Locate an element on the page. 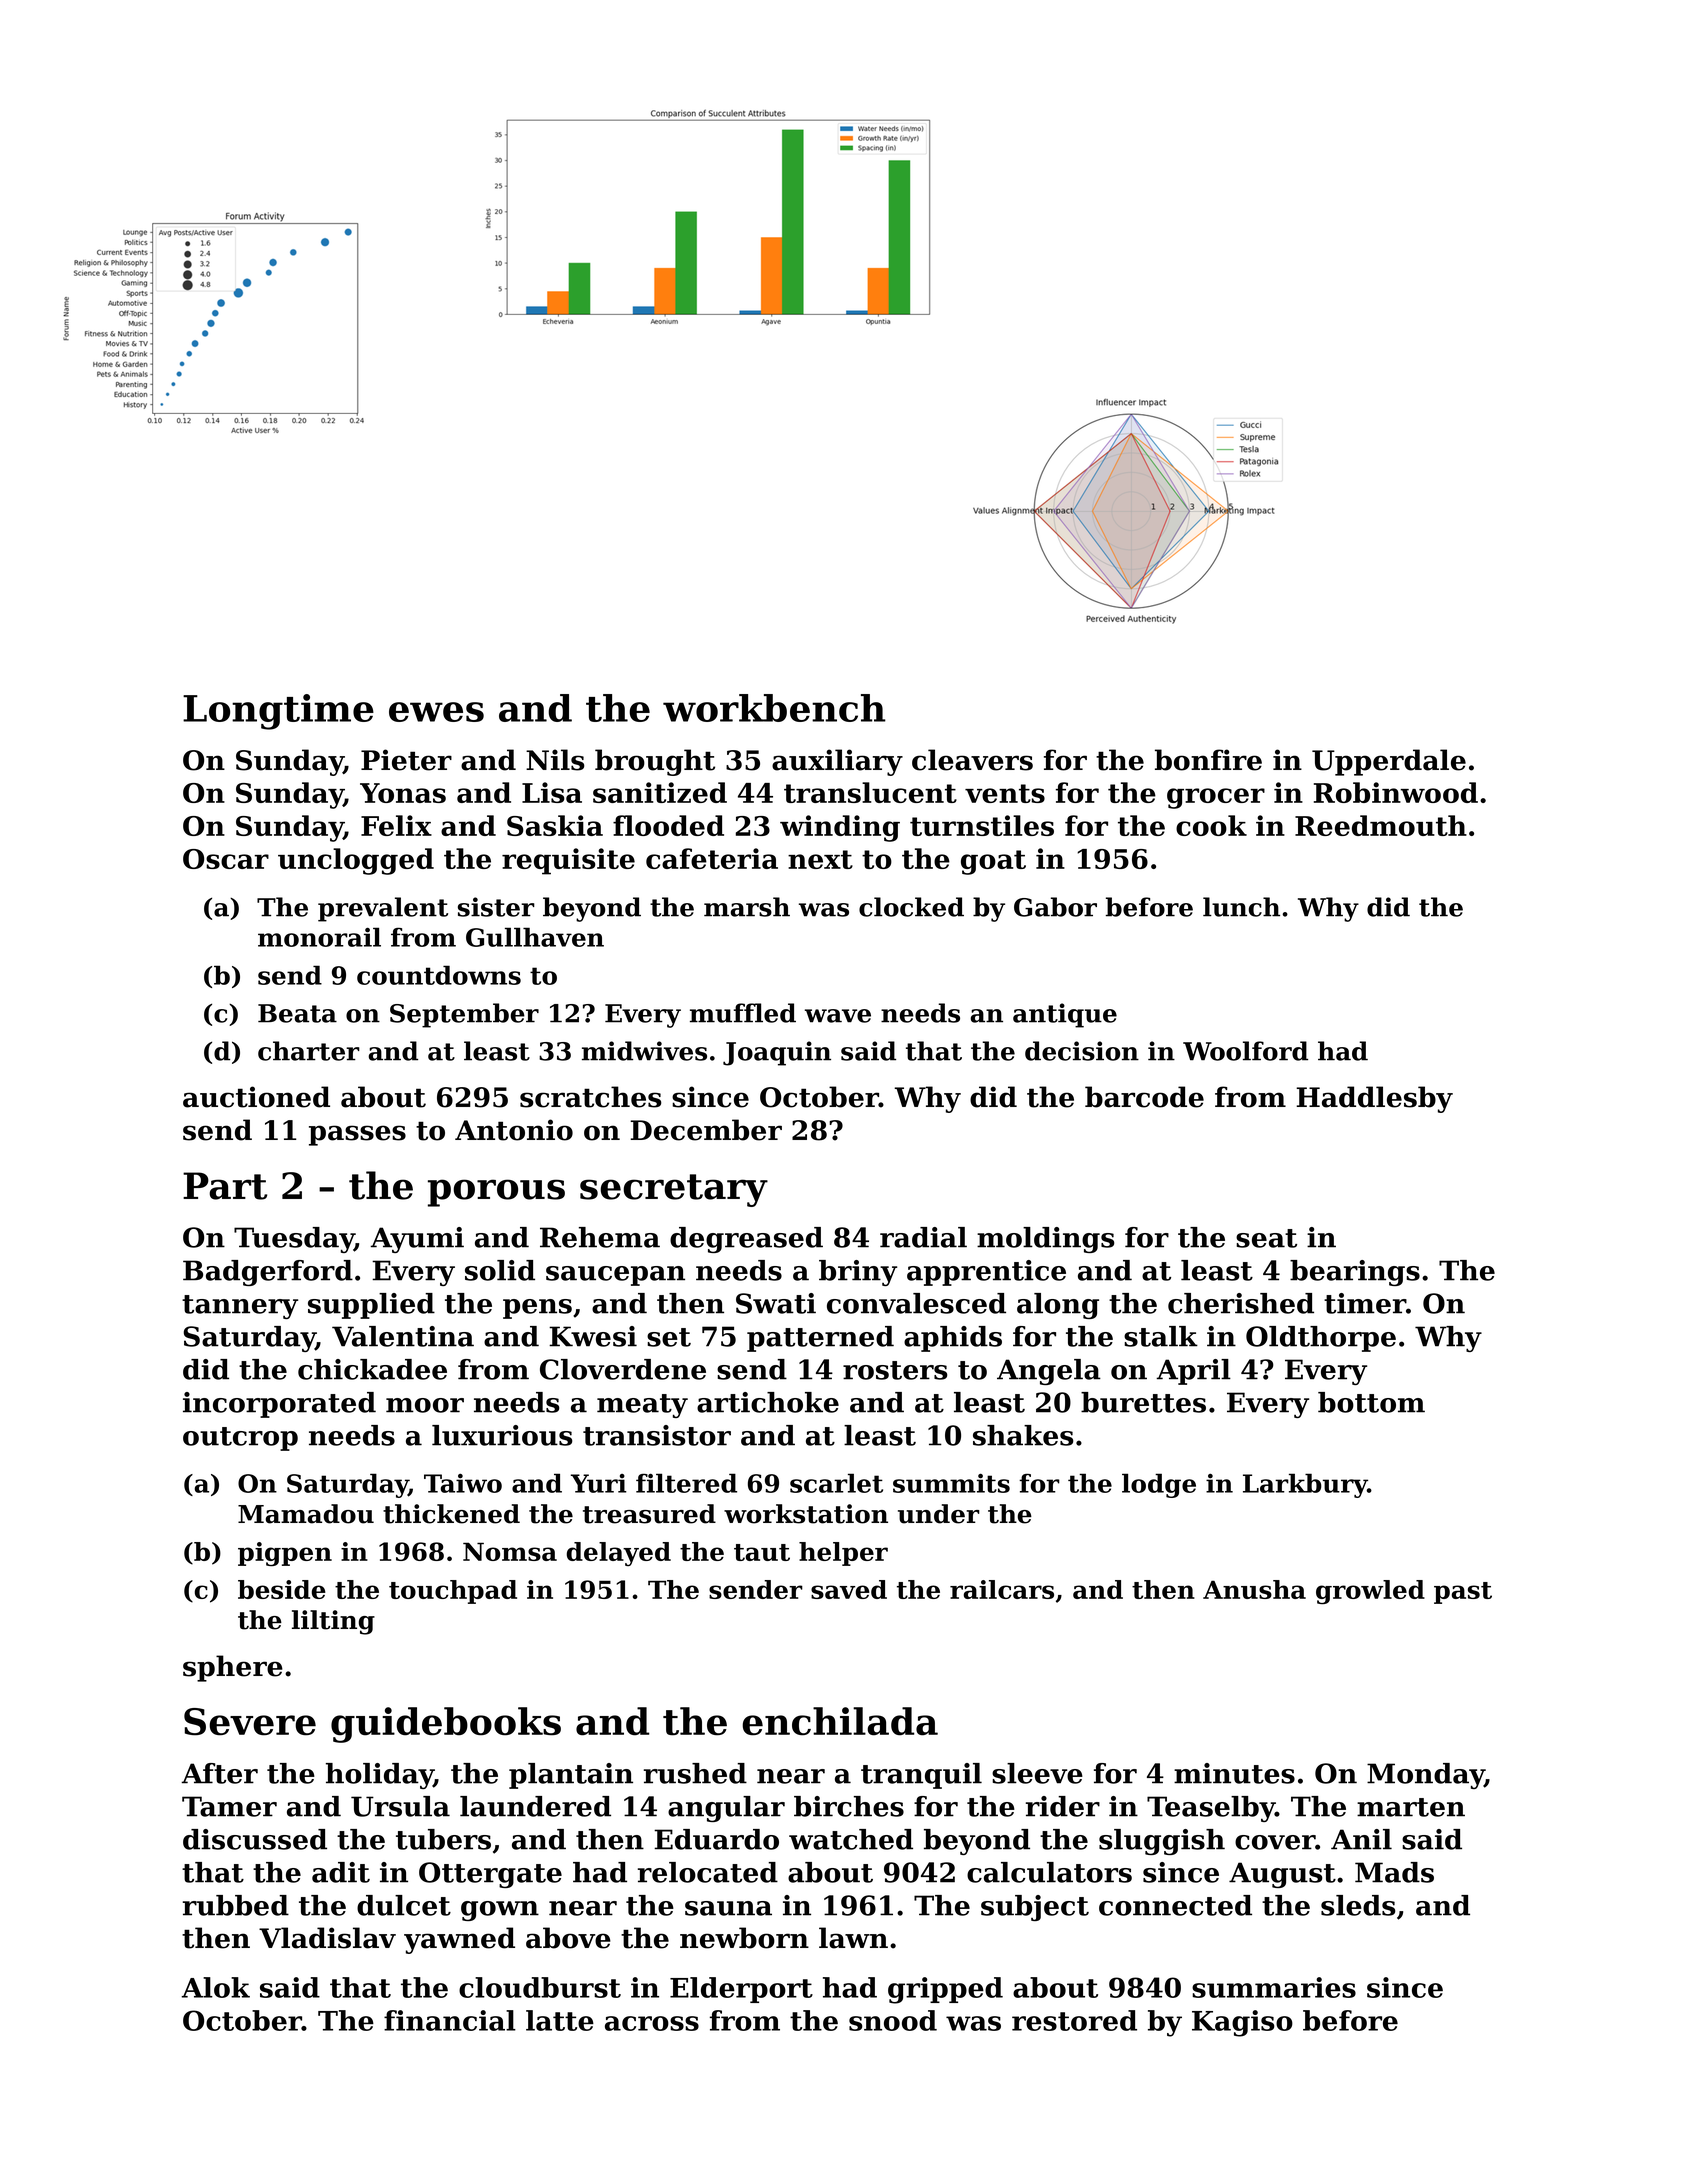 The width and height of the document is (1683, 2178). bottom is located at coordinates (1371, 1402).
